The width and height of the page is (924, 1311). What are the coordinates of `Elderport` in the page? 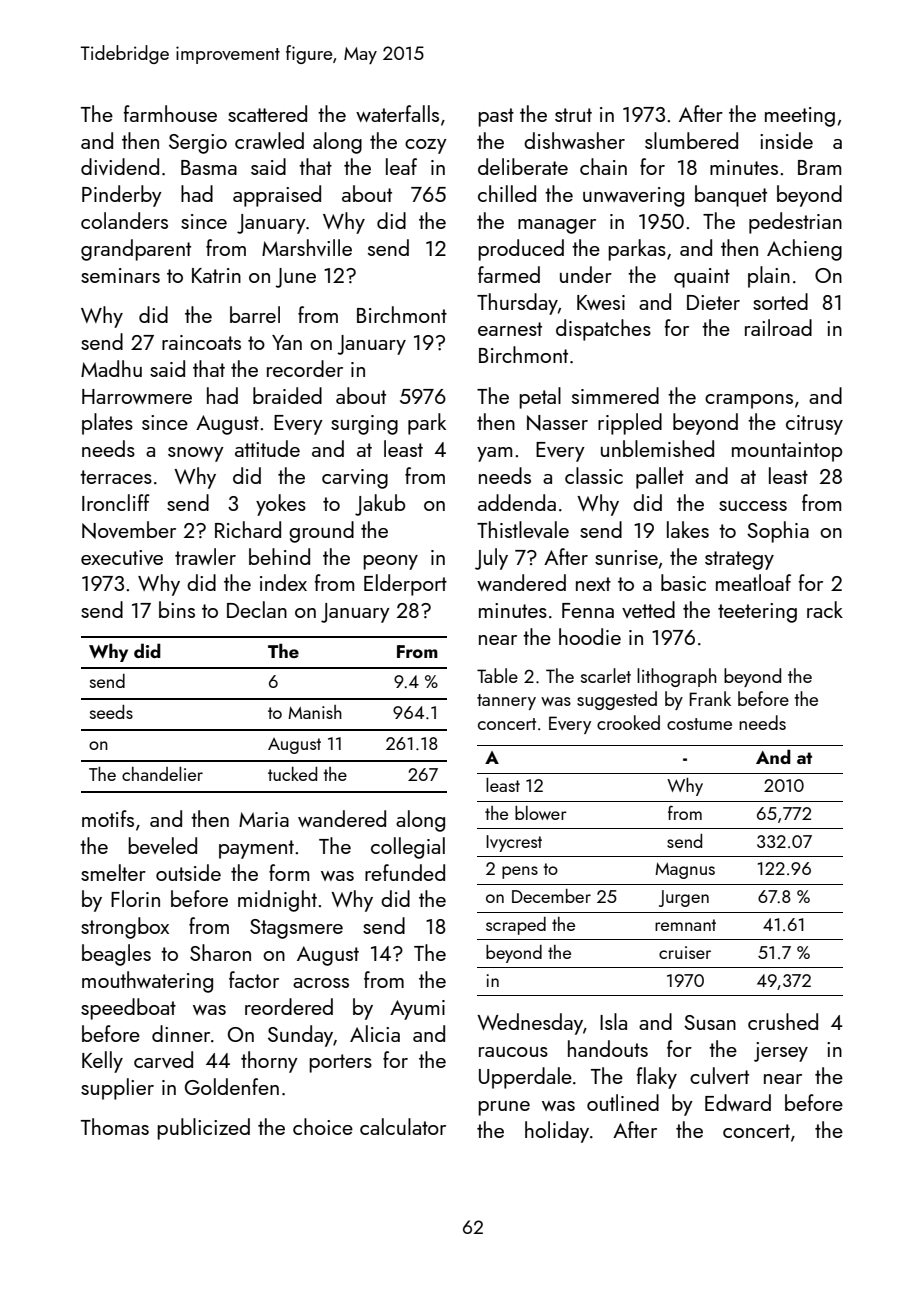 It's located at (405, 585).
